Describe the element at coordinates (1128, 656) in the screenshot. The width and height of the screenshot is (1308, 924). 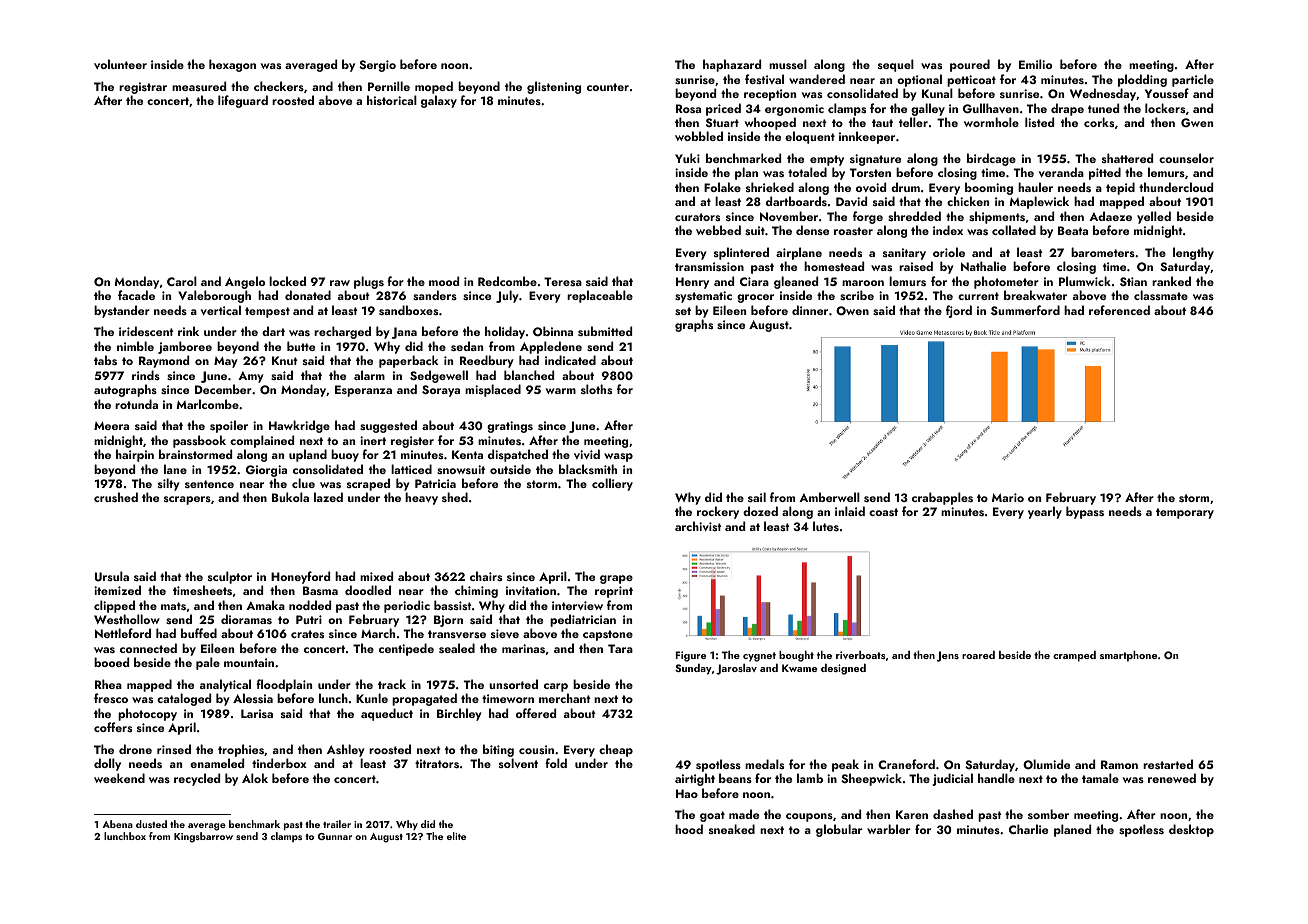
I see `smartphone` at that location.
